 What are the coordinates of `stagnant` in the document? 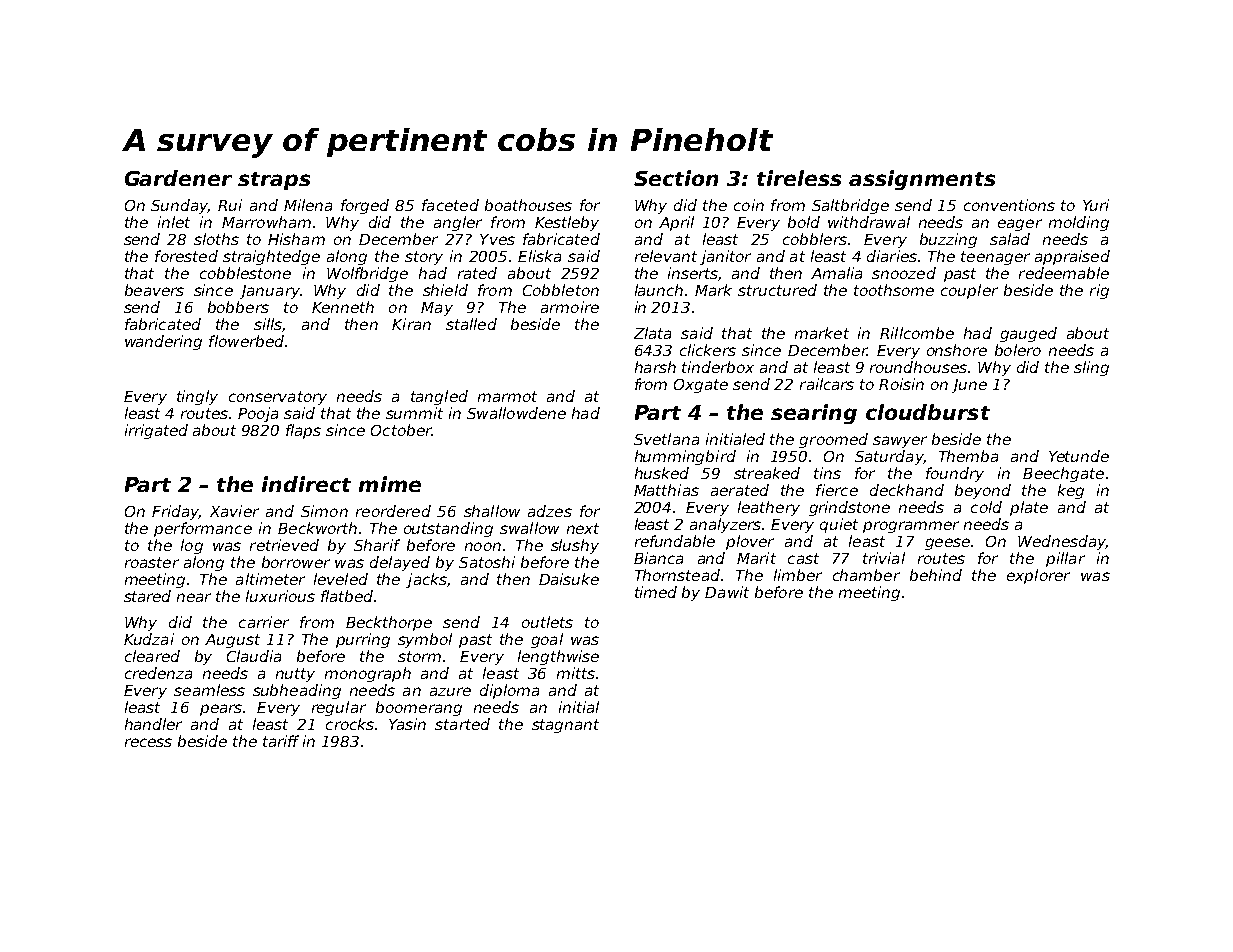 It's located at (565, 726).
